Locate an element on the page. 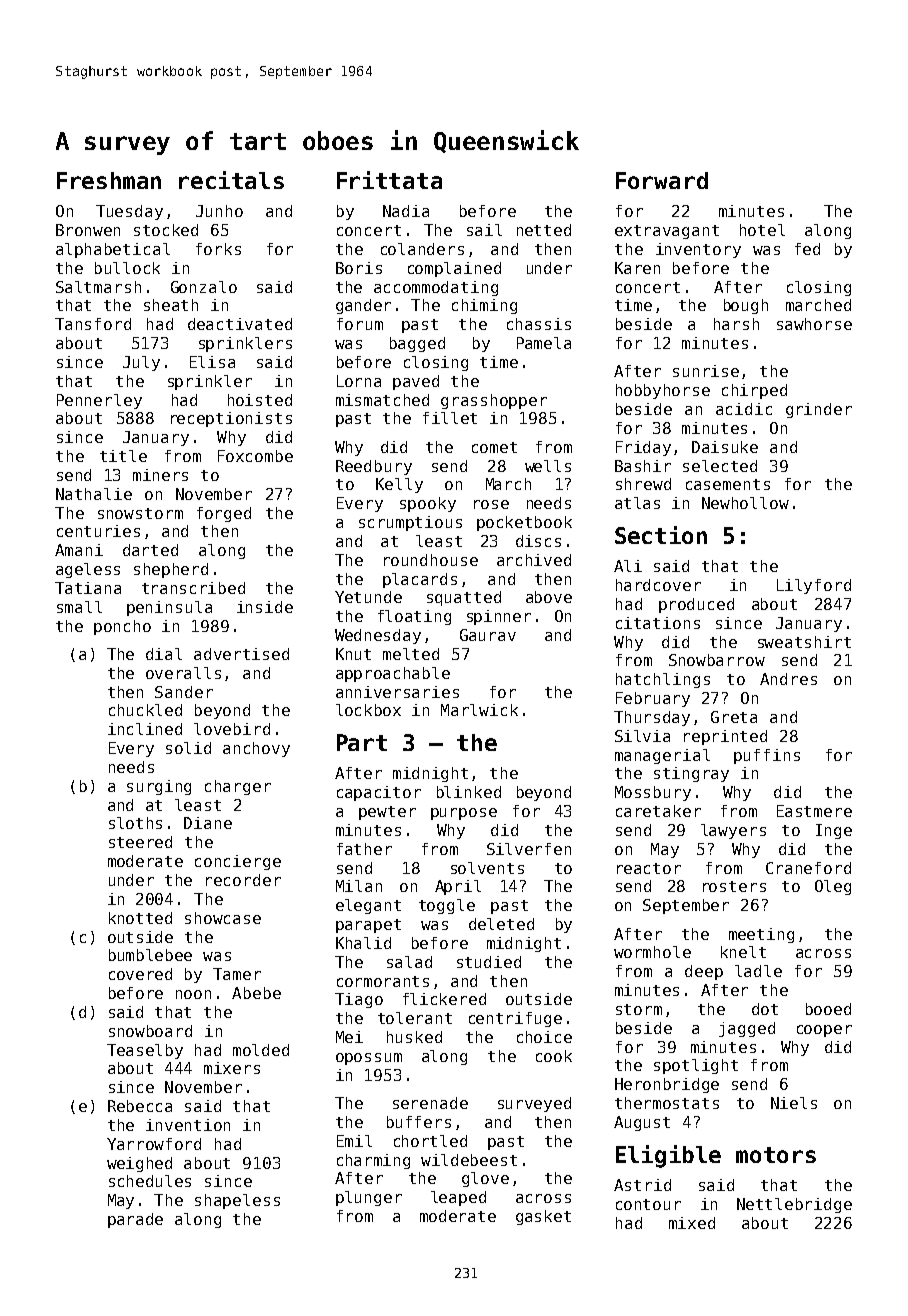 This document has width=908, height=1316. Pamela is located at coordinates (544, 343).
